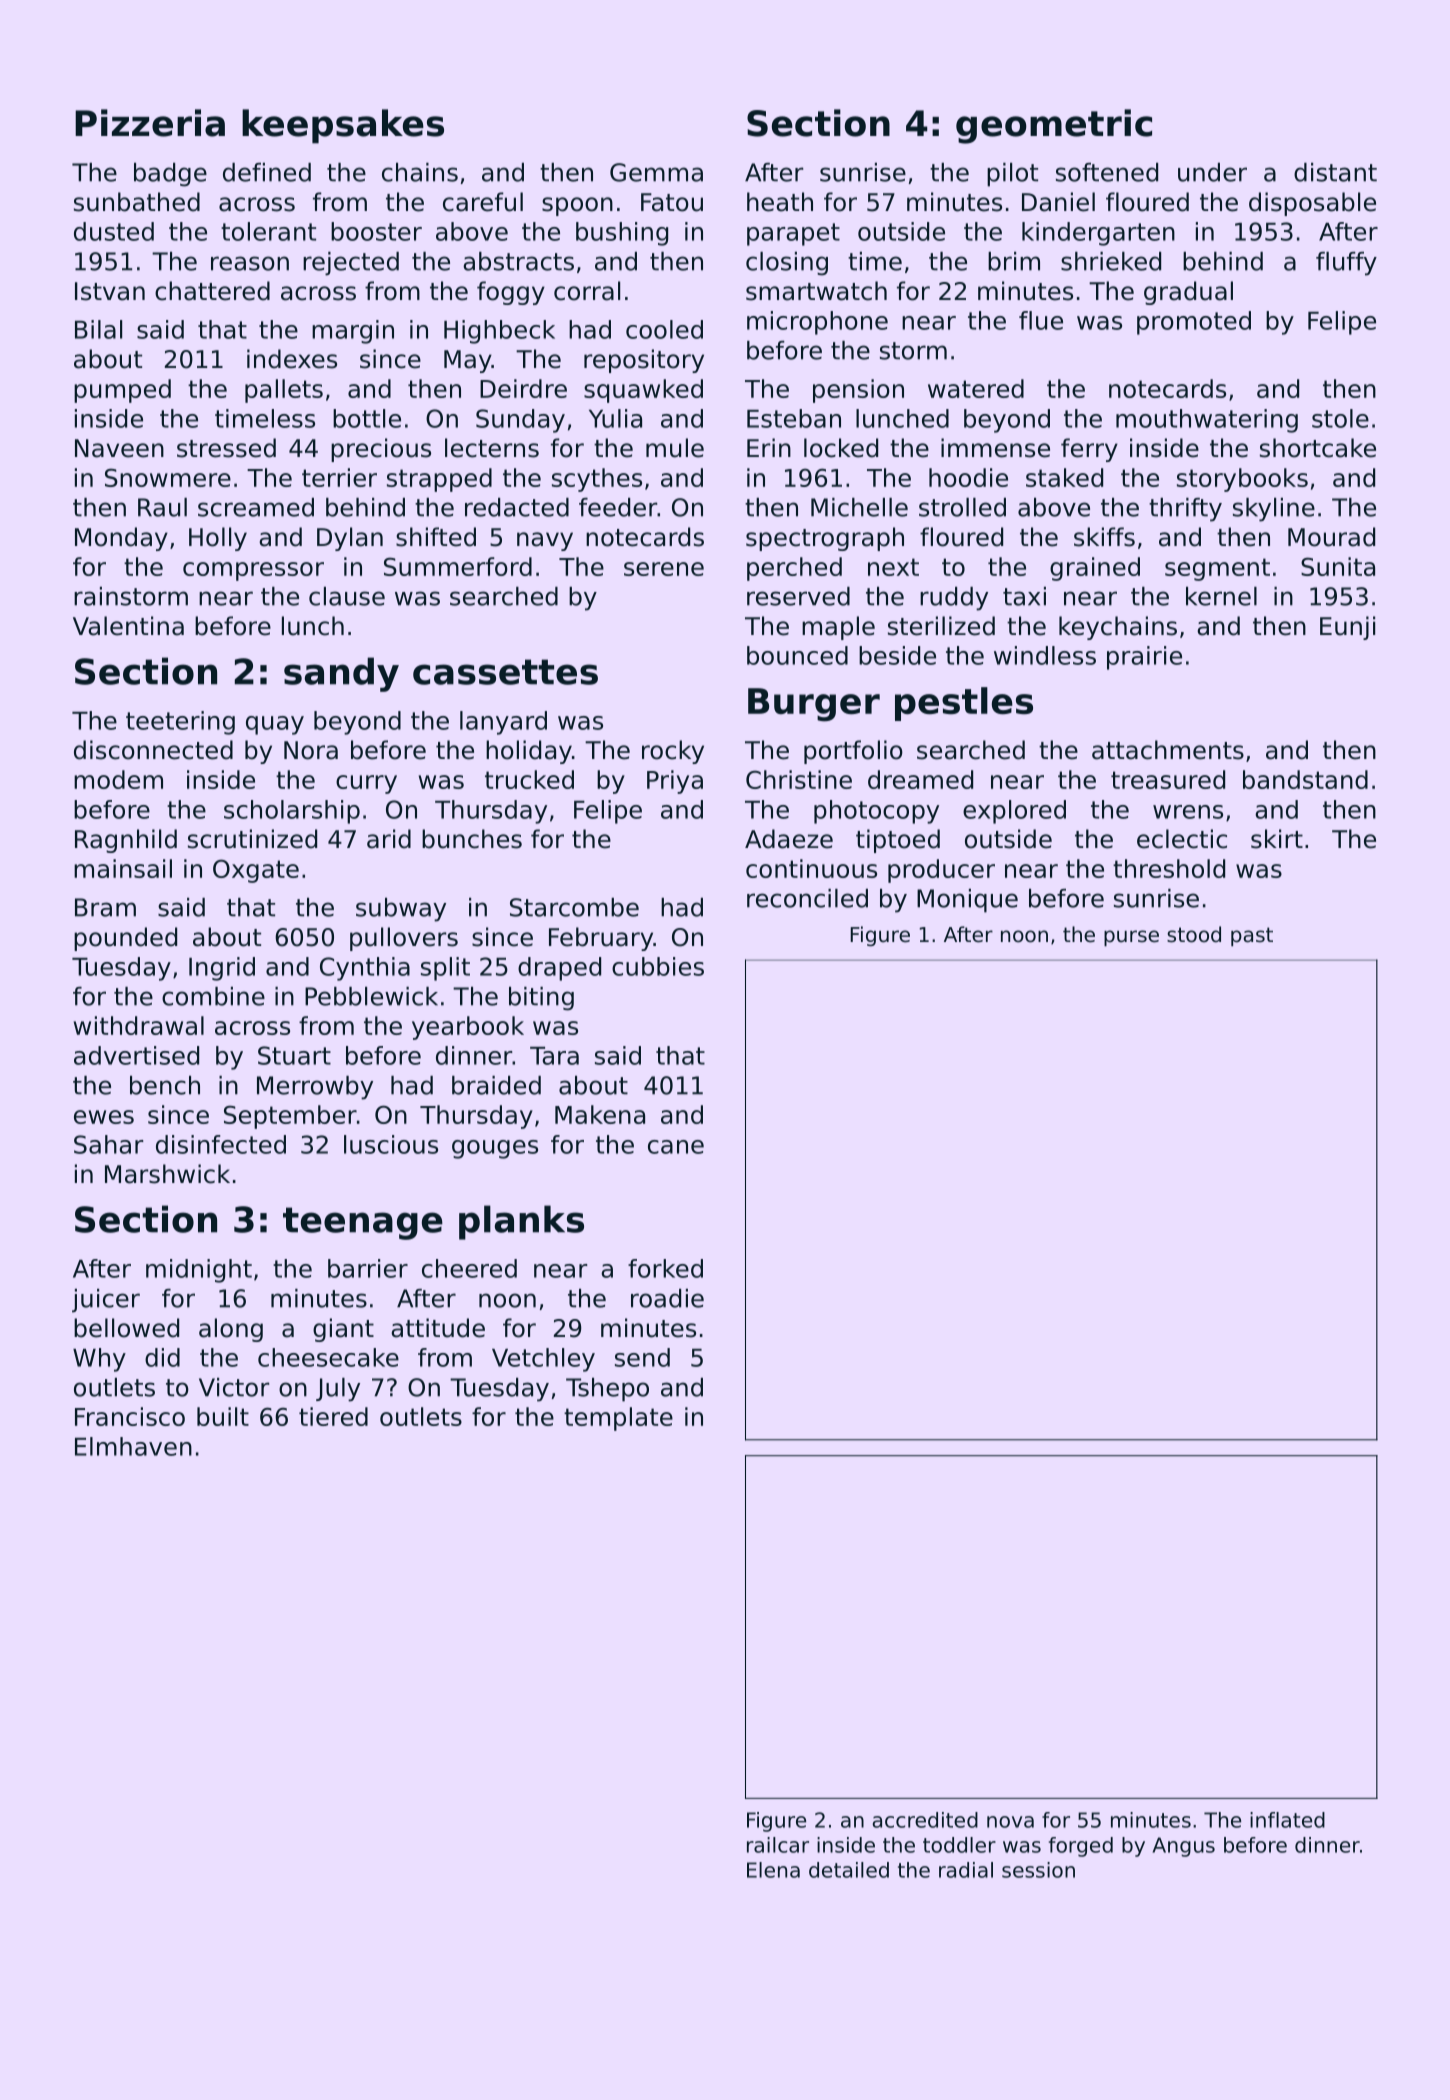 Image resolution: width=1450 pixels, height=2100 pixels. Describe the element at coordinates (1305, 779) in the screenshot. I see `bandstand` at that location.
